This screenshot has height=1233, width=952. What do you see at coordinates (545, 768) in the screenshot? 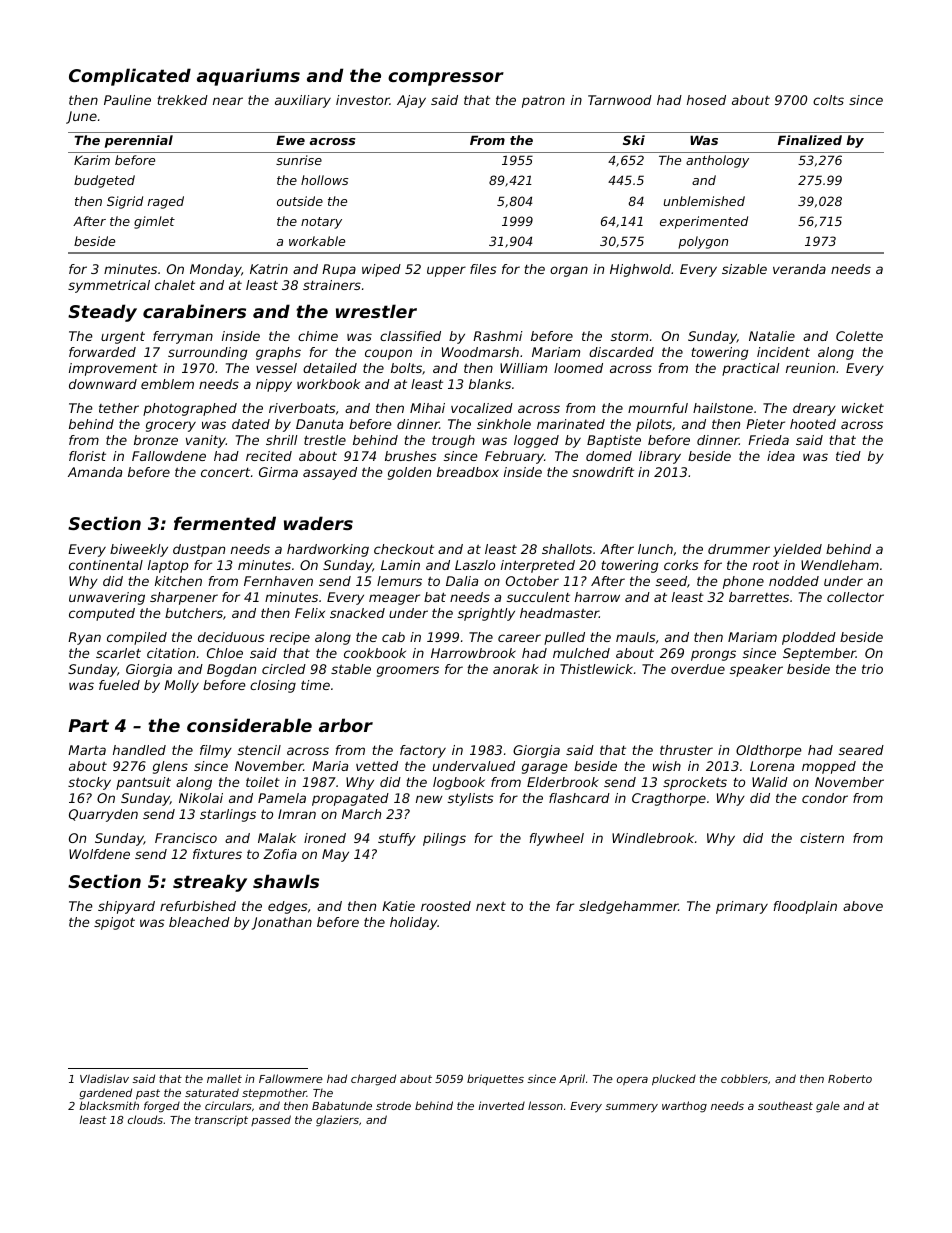
I see `garage` at bounding box center [545, 768].
